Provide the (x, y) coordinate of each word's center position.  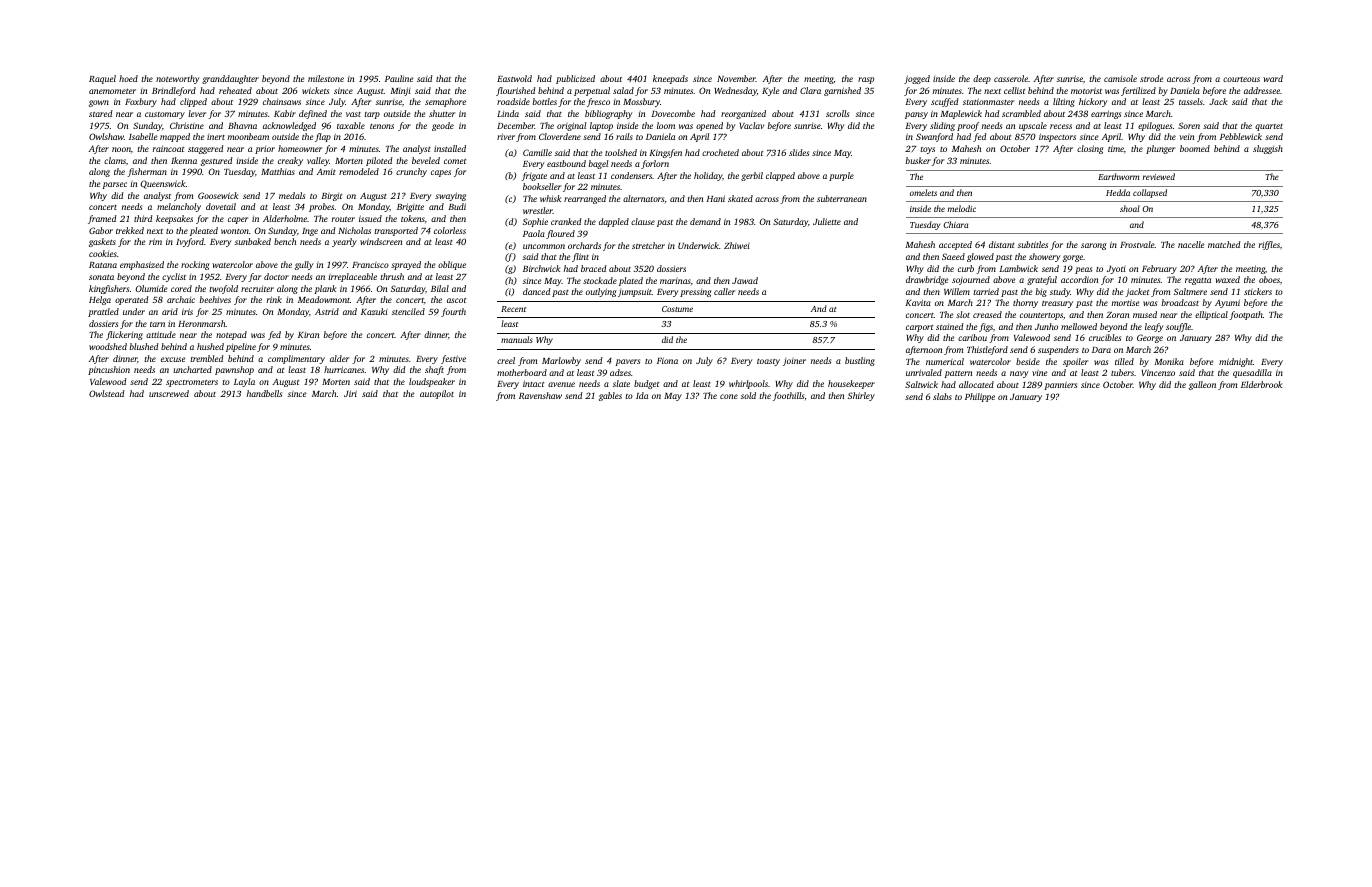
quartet (1269, 127)
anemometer (112, 91)
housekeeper (851, 384)
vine (1040, 373)
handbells (264, 393)
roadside (513, 101)
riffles (1269, 245)
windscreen (381, 241)
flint (580, 257)
